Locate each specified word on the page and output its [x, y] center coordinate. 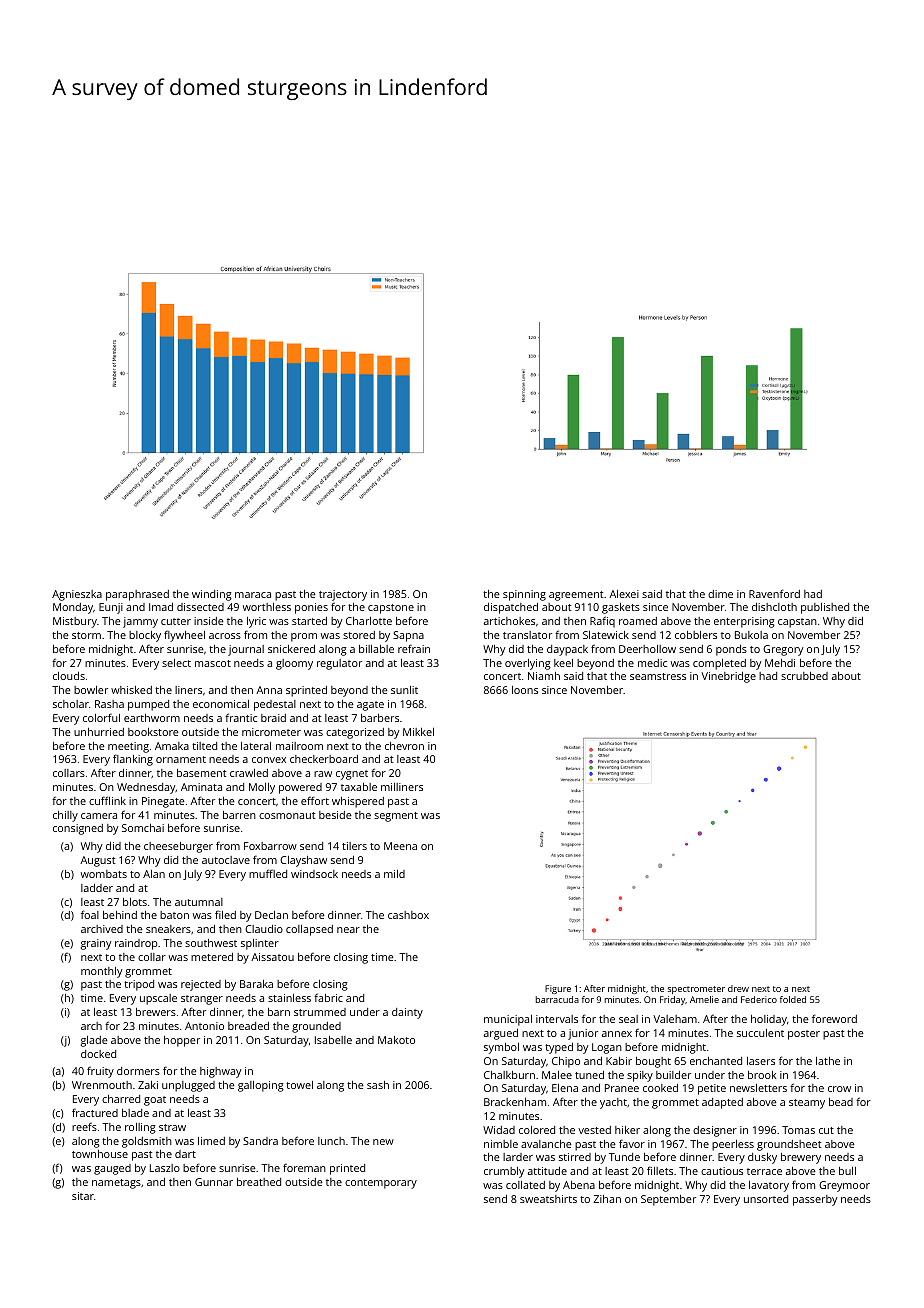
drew [738, 988]
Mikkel [418, 732]
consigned [78, 829]
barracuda [557, 999]
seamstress [658, 676]
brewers [156, 1012]
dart [185, 1154]
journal [246, 650]
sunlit [404, 690]
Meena [400, 846]
